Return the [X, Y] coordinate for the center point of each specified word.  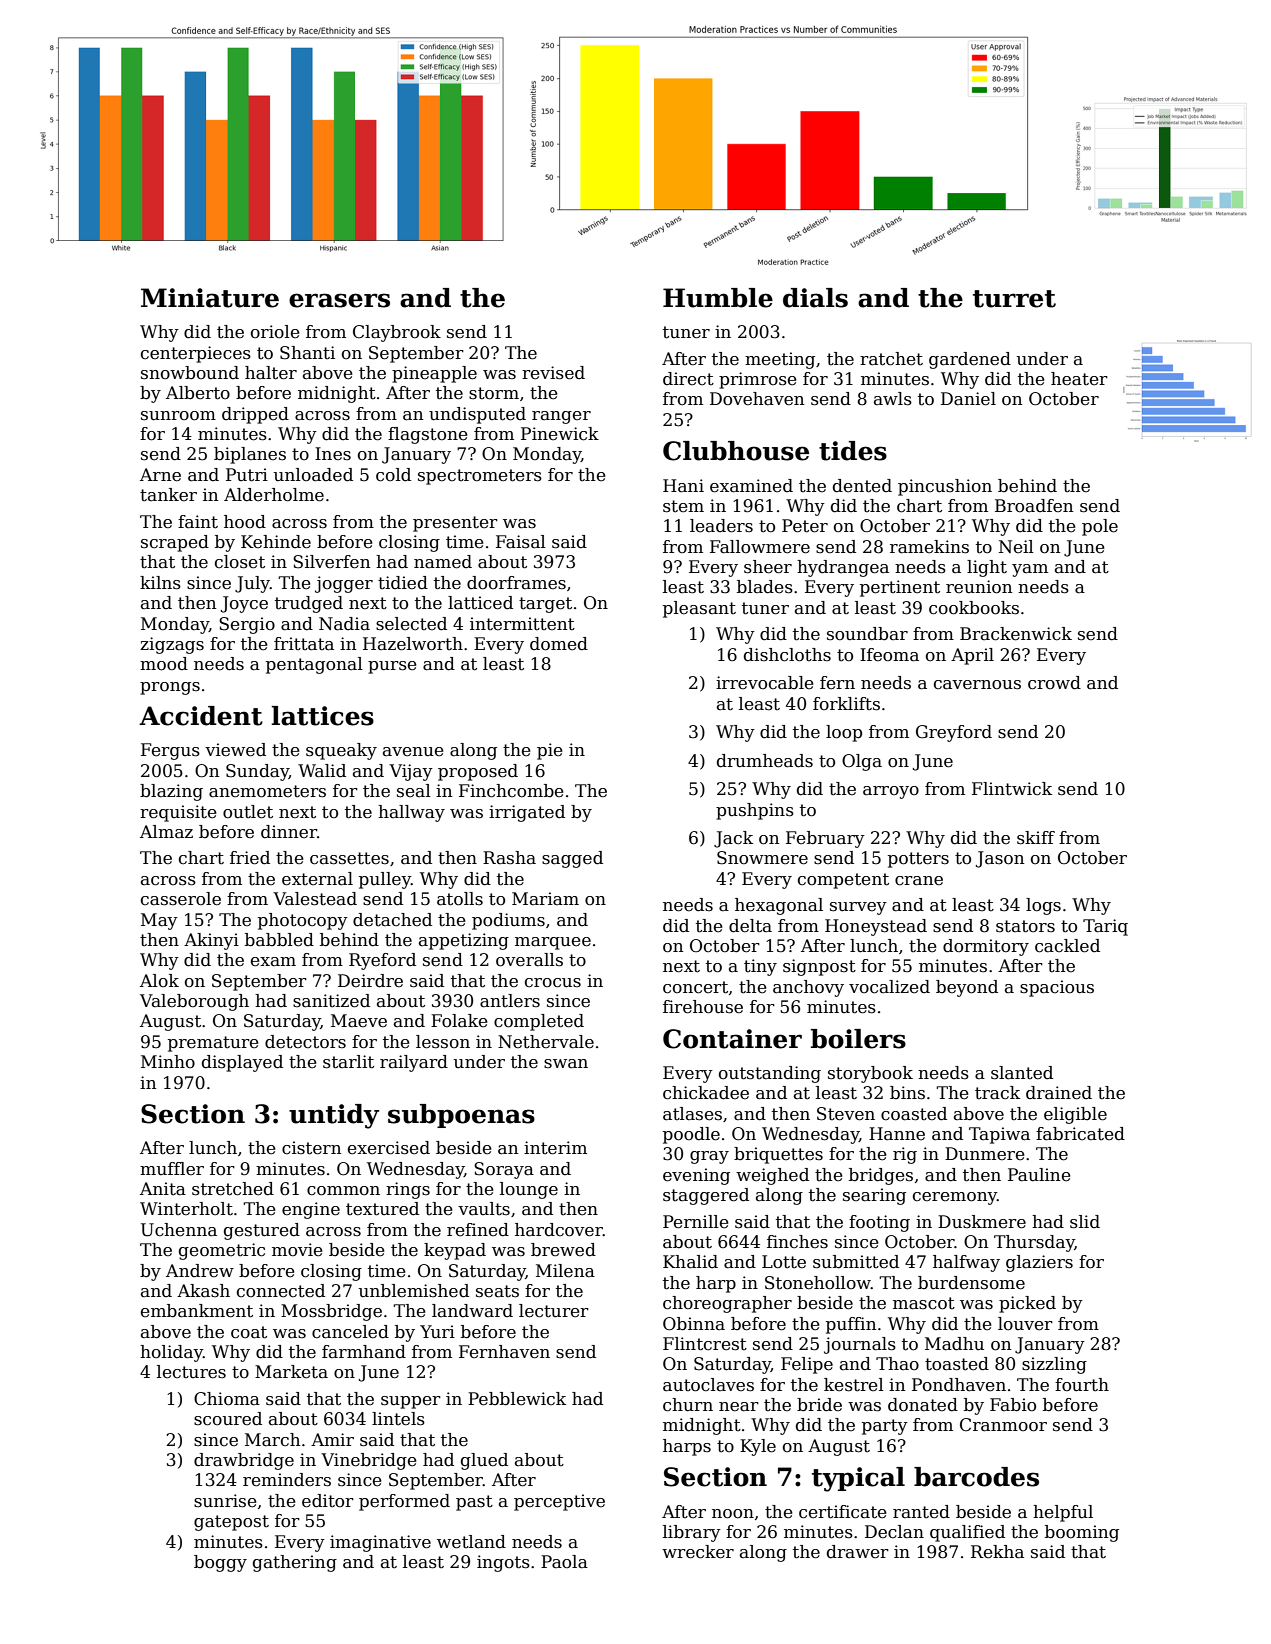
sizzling [1054, 1365]
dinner [289, 832]
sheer [768, 567]
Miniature [210, 298]
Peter [805, 526]
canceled [350, 1332]
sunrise [225, 1501]
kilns [160, 583]
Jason [1000, 859]
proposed [478, 772]
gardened [970, 360]
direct [688, 379]
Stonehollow [818, 1283]
